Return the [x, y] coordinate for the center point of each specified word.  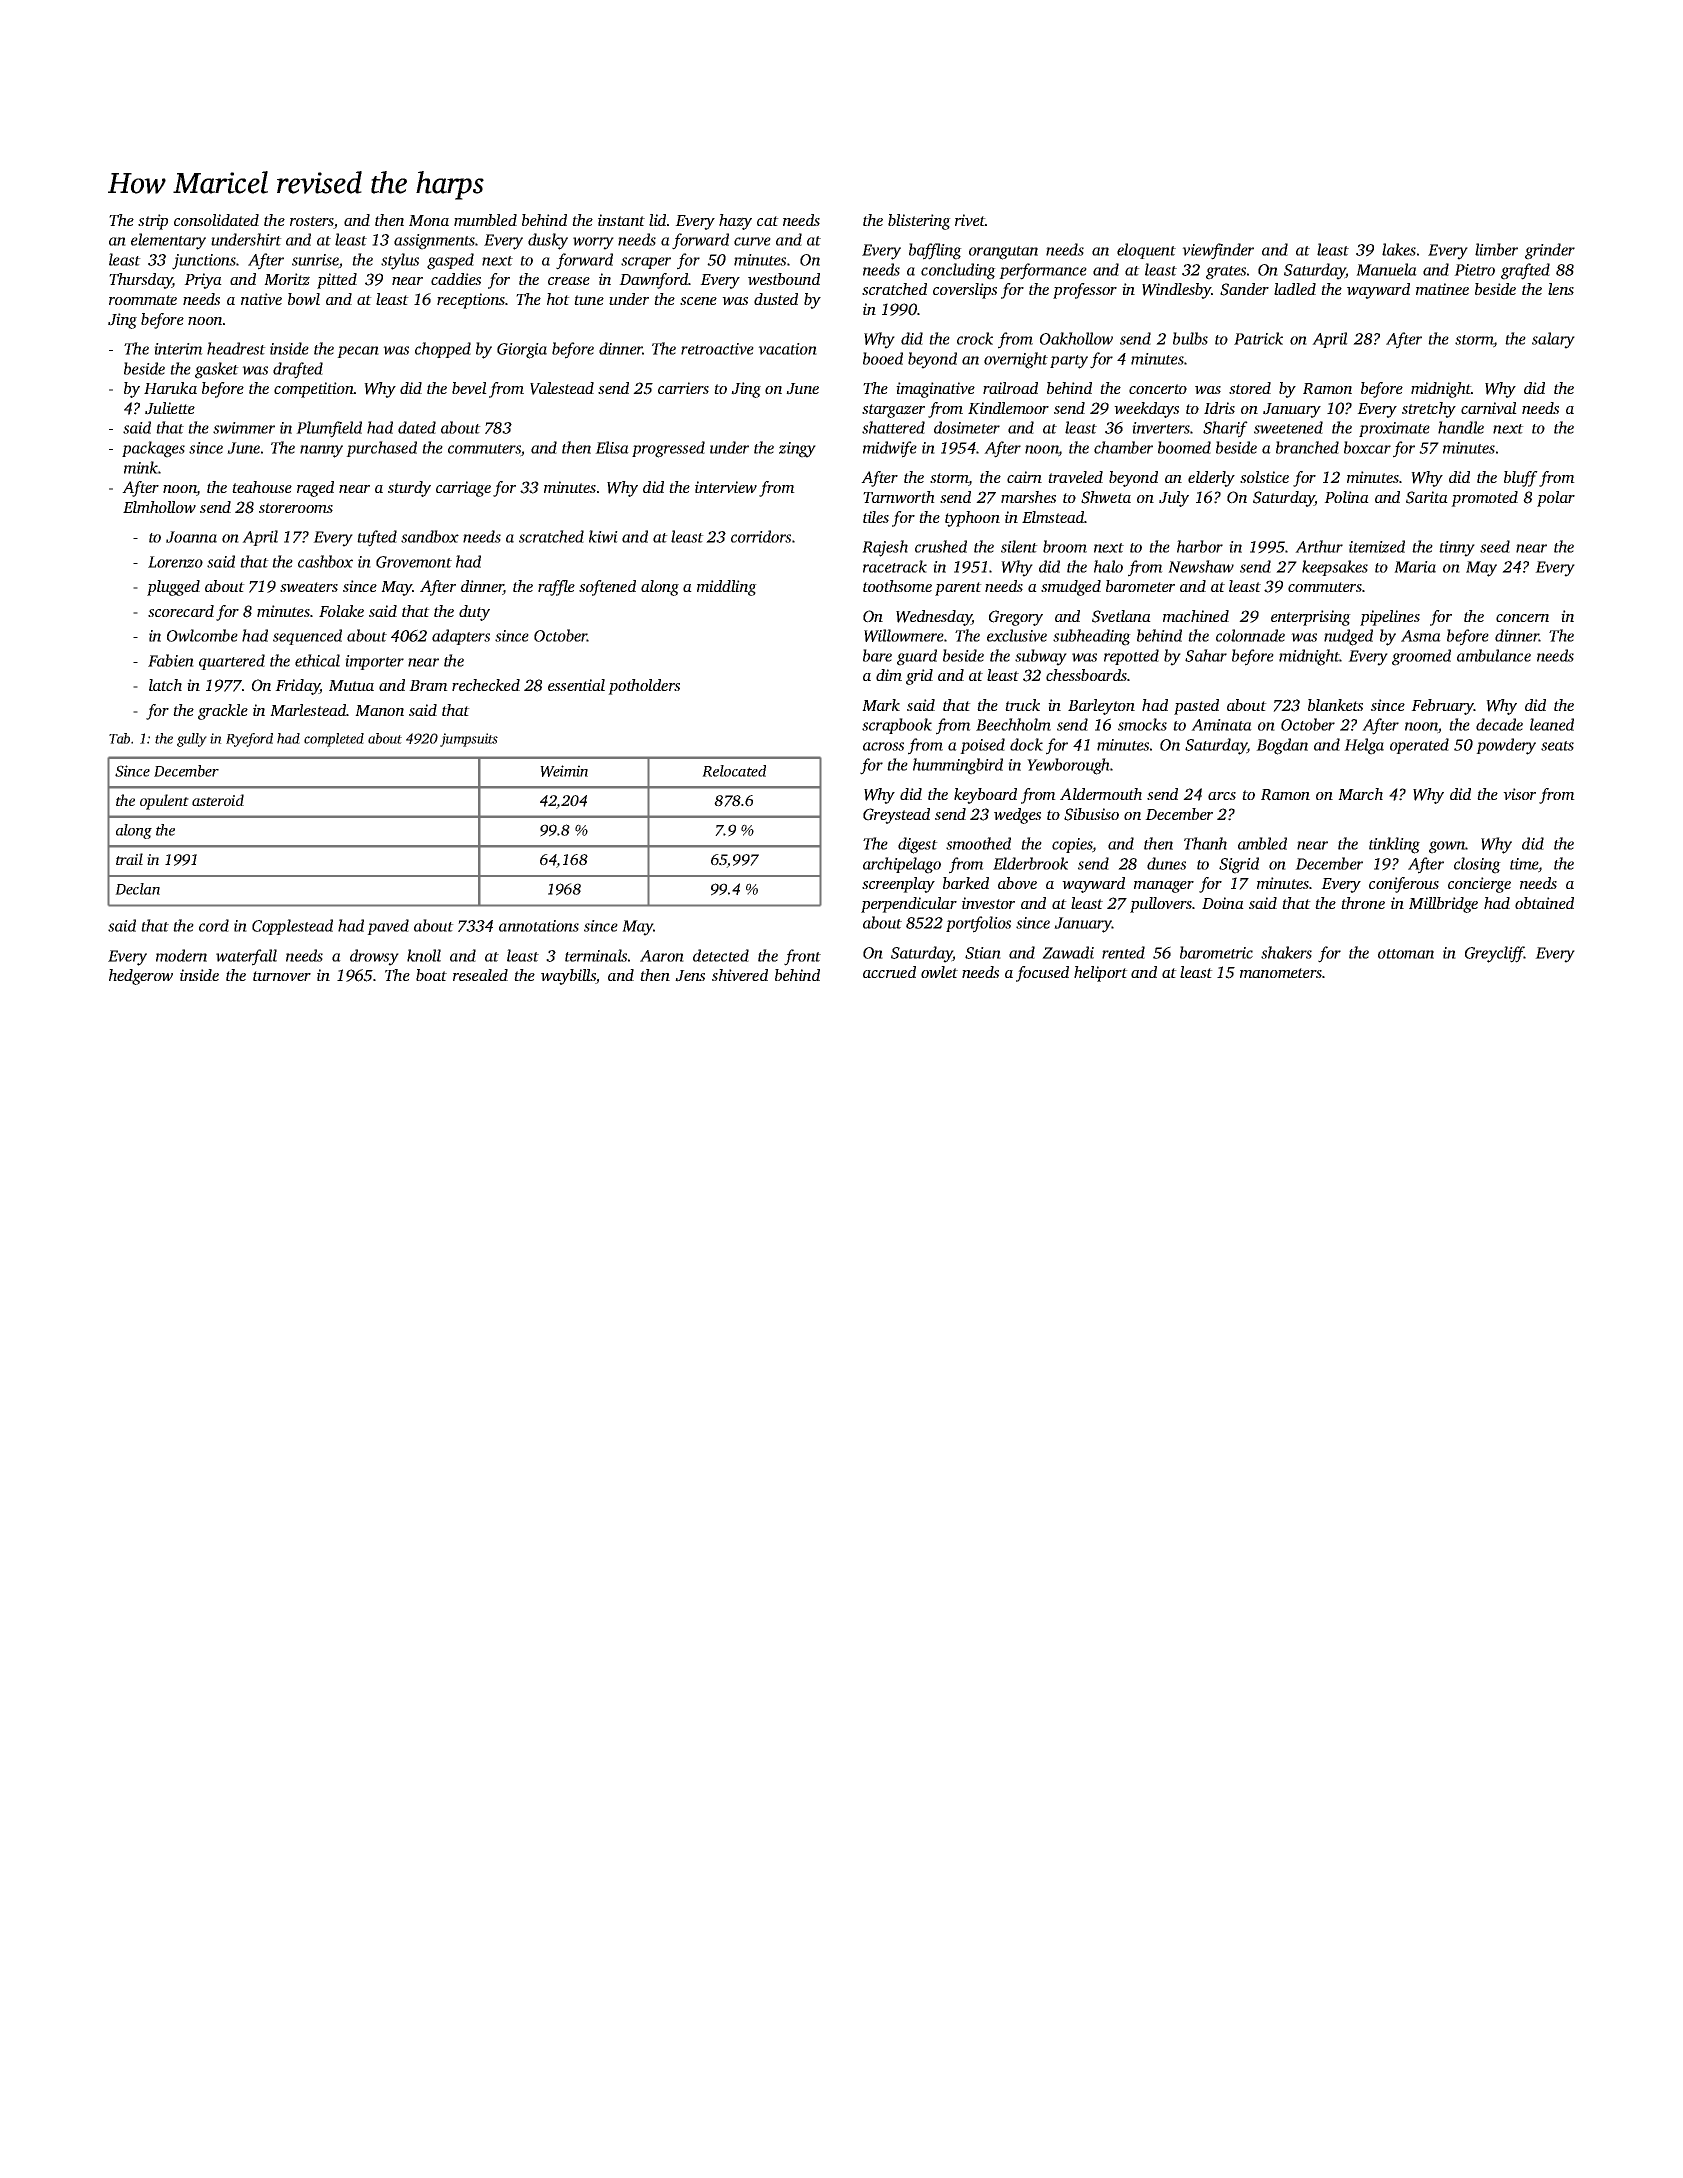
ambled [1262, 843]
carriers [683, 388]
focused [1042, 974]
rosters [312, 222]
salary [1553, 340]
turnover [282, 976]
